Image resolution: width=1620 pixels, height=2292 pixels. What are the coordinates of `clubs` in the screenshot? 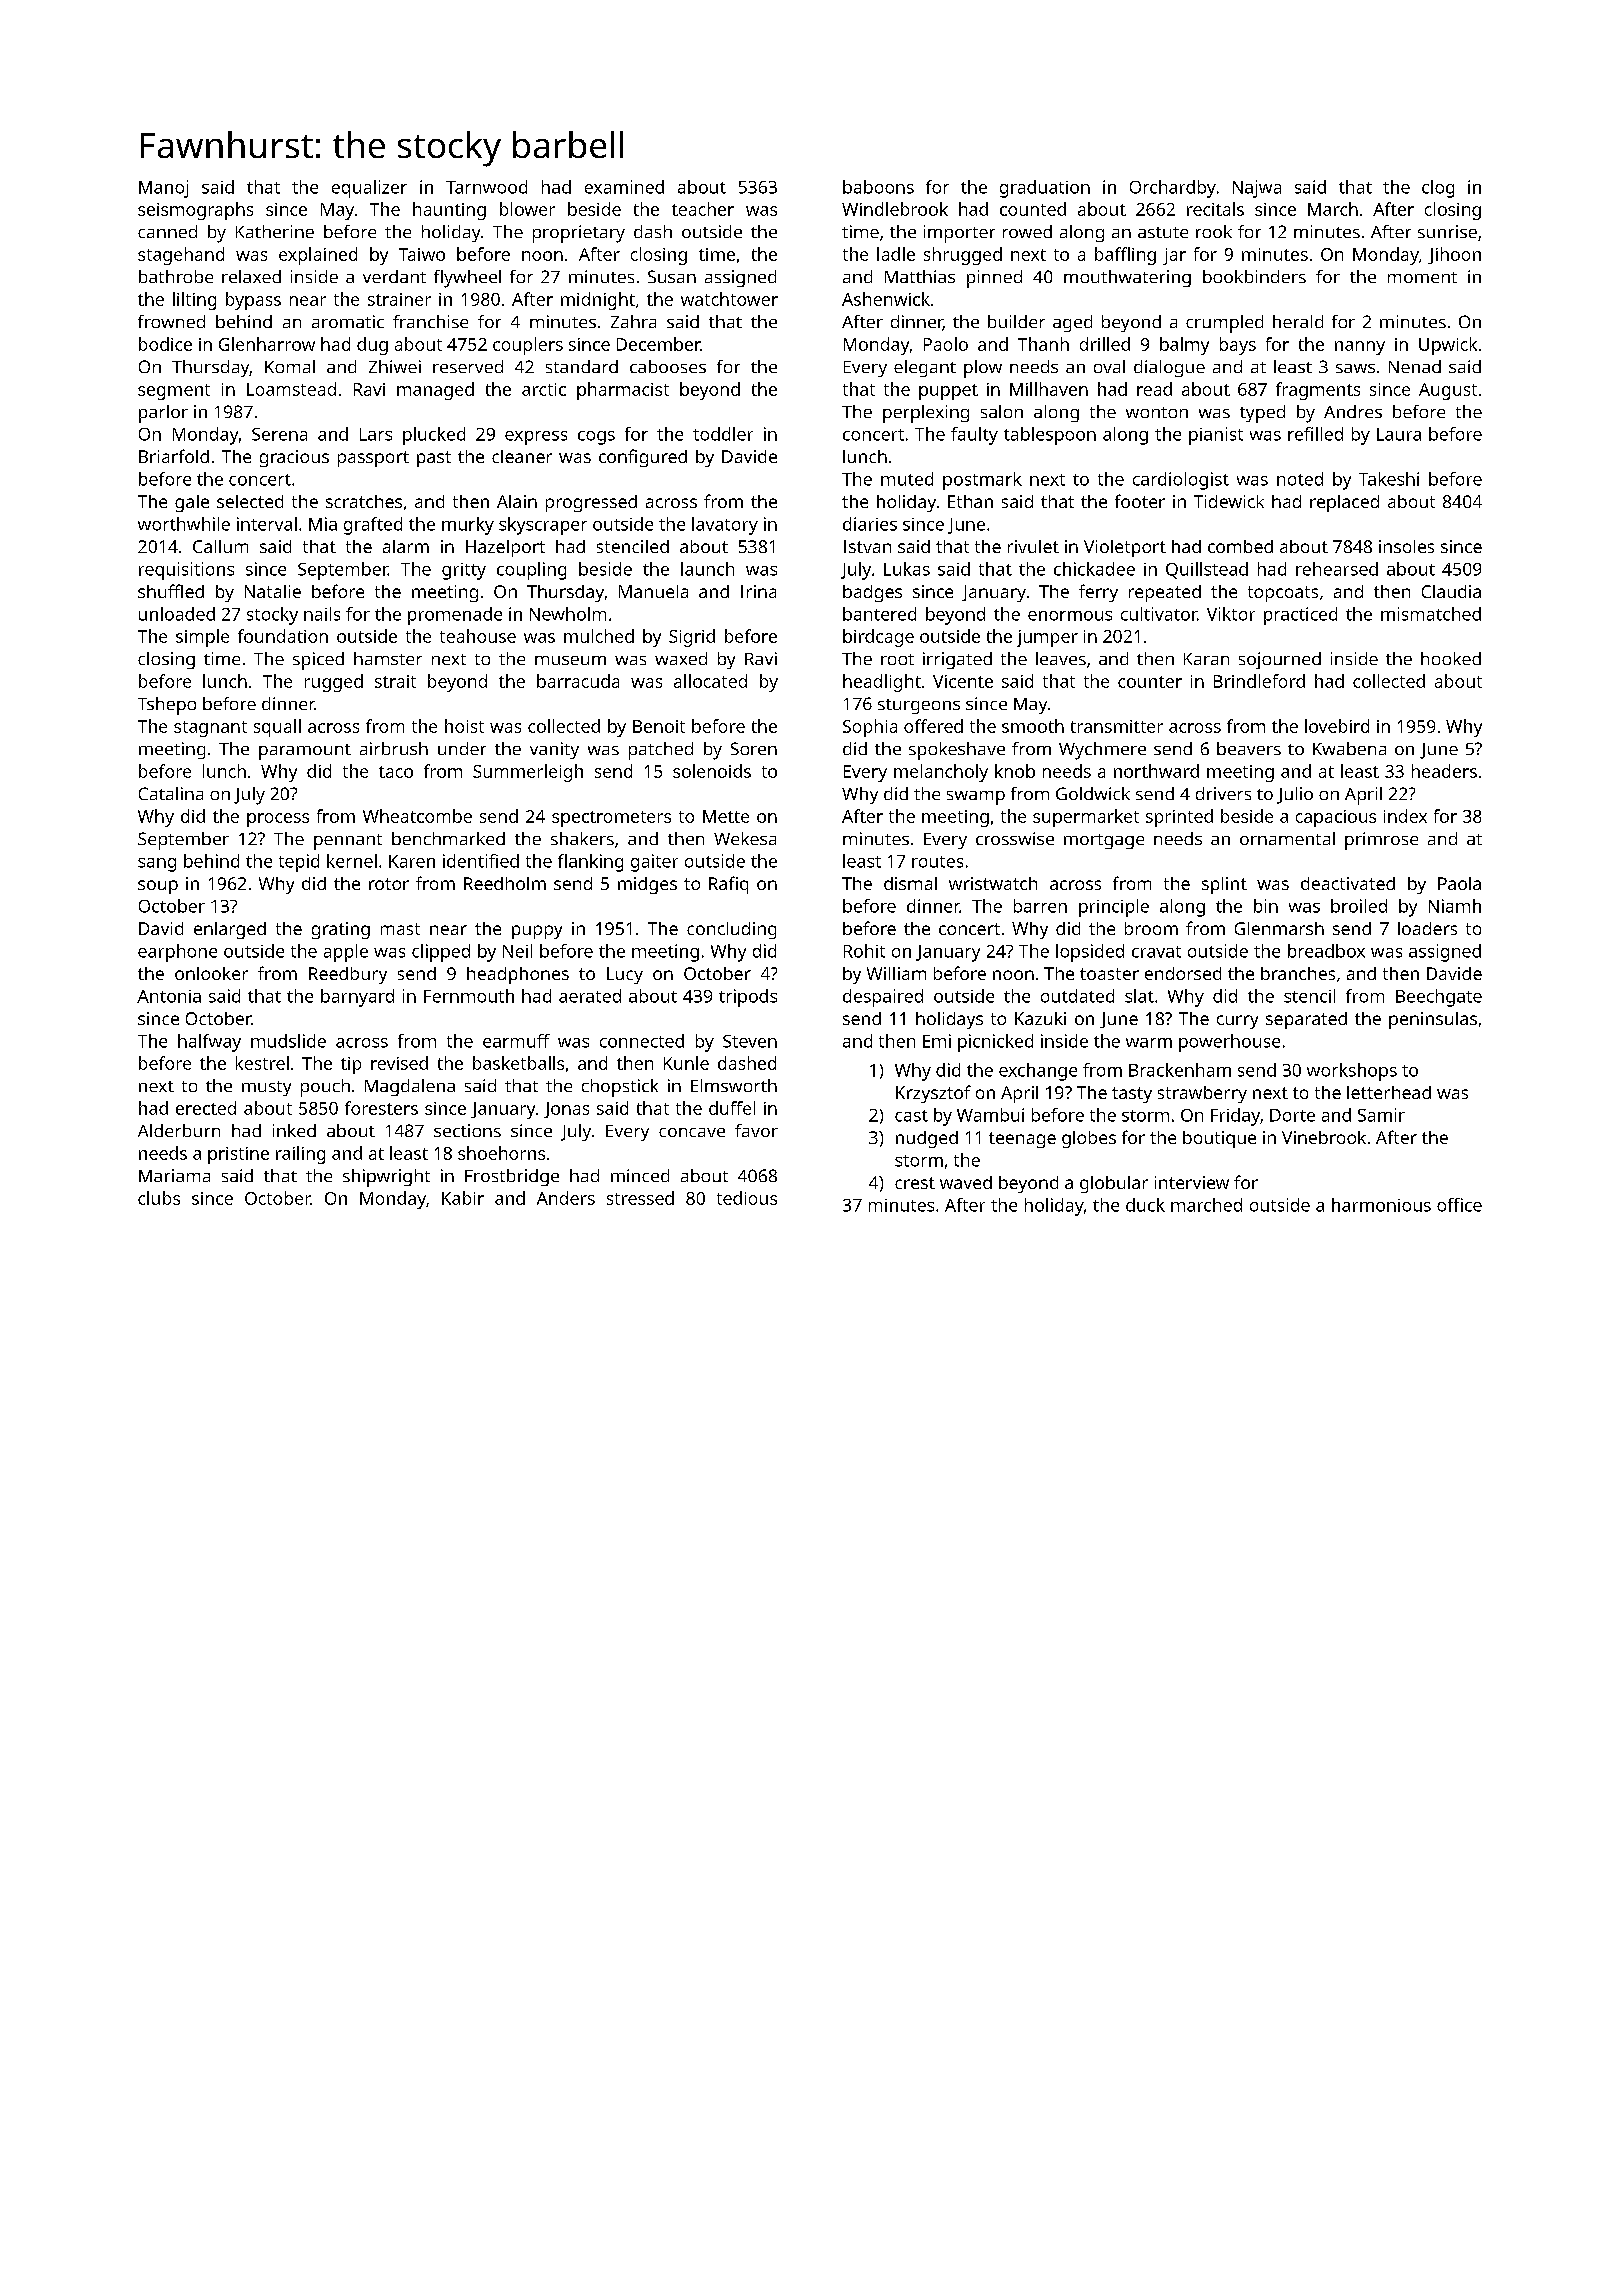 It's located at (159, 1198).
